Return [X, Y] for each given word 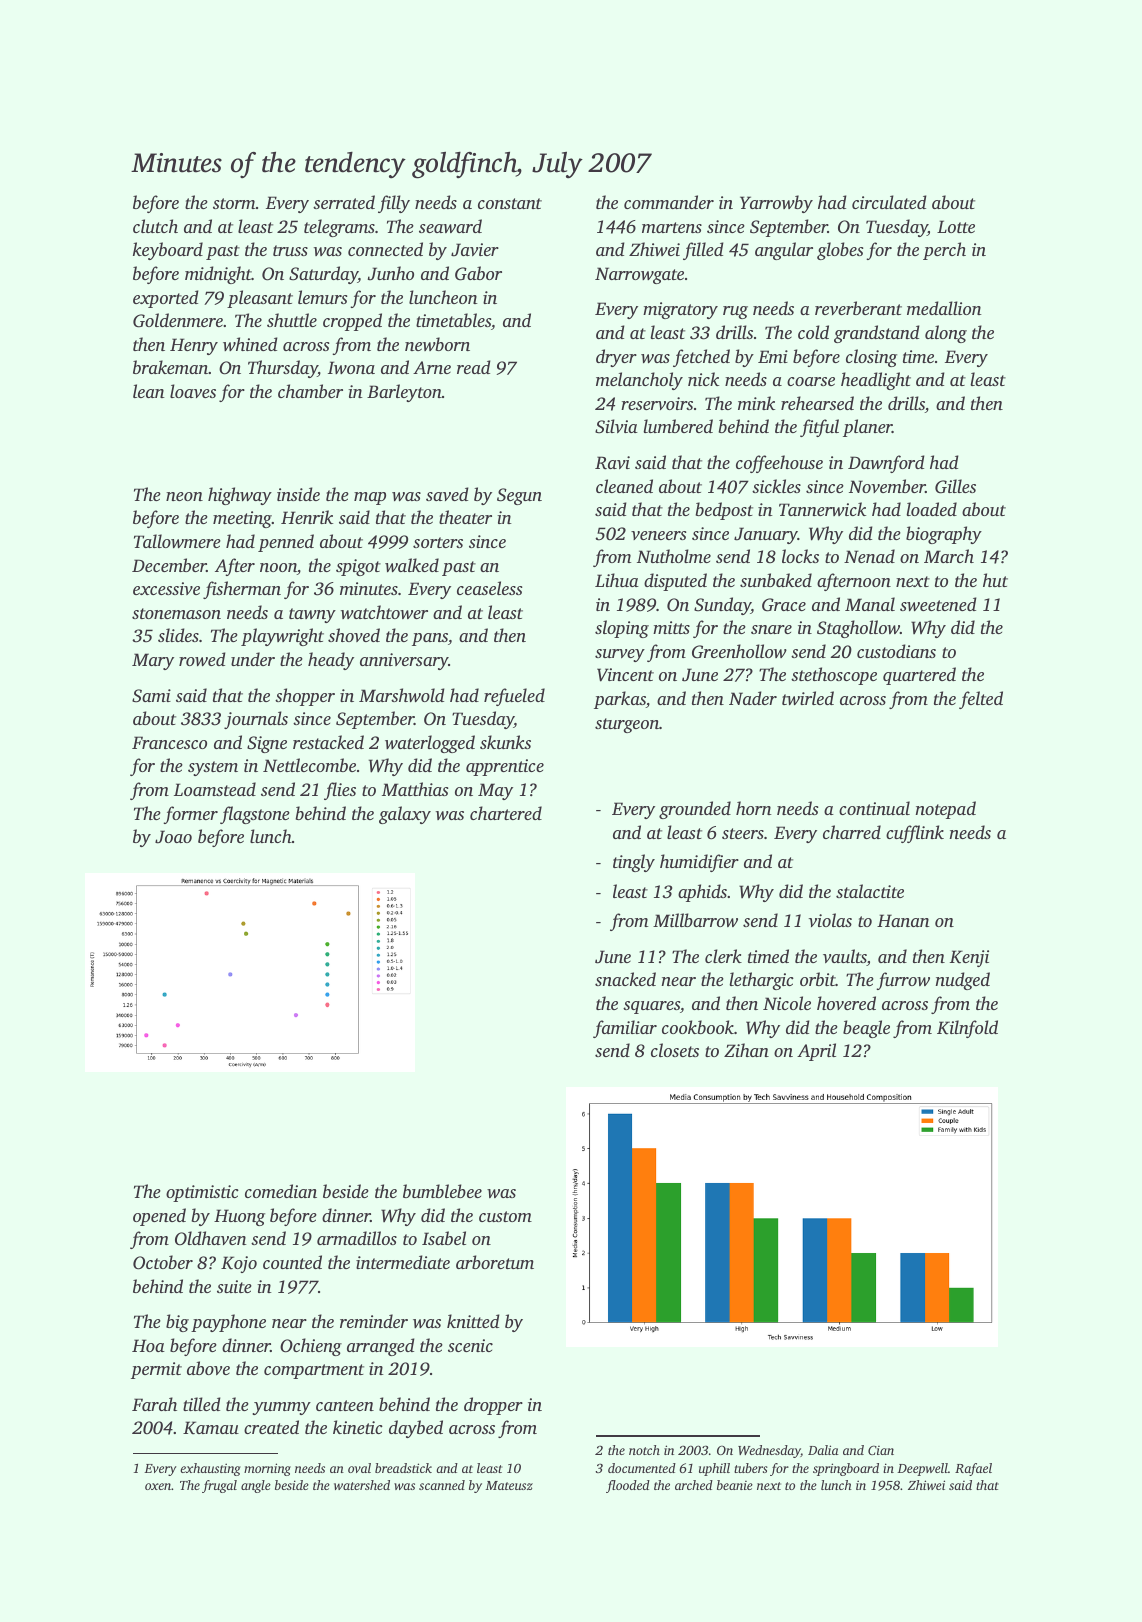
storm [234, 203]
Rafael [973, 1469]
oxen [158, 1486]
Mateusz [509, 1485]
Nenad [869, 556]
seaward [450, 226]
